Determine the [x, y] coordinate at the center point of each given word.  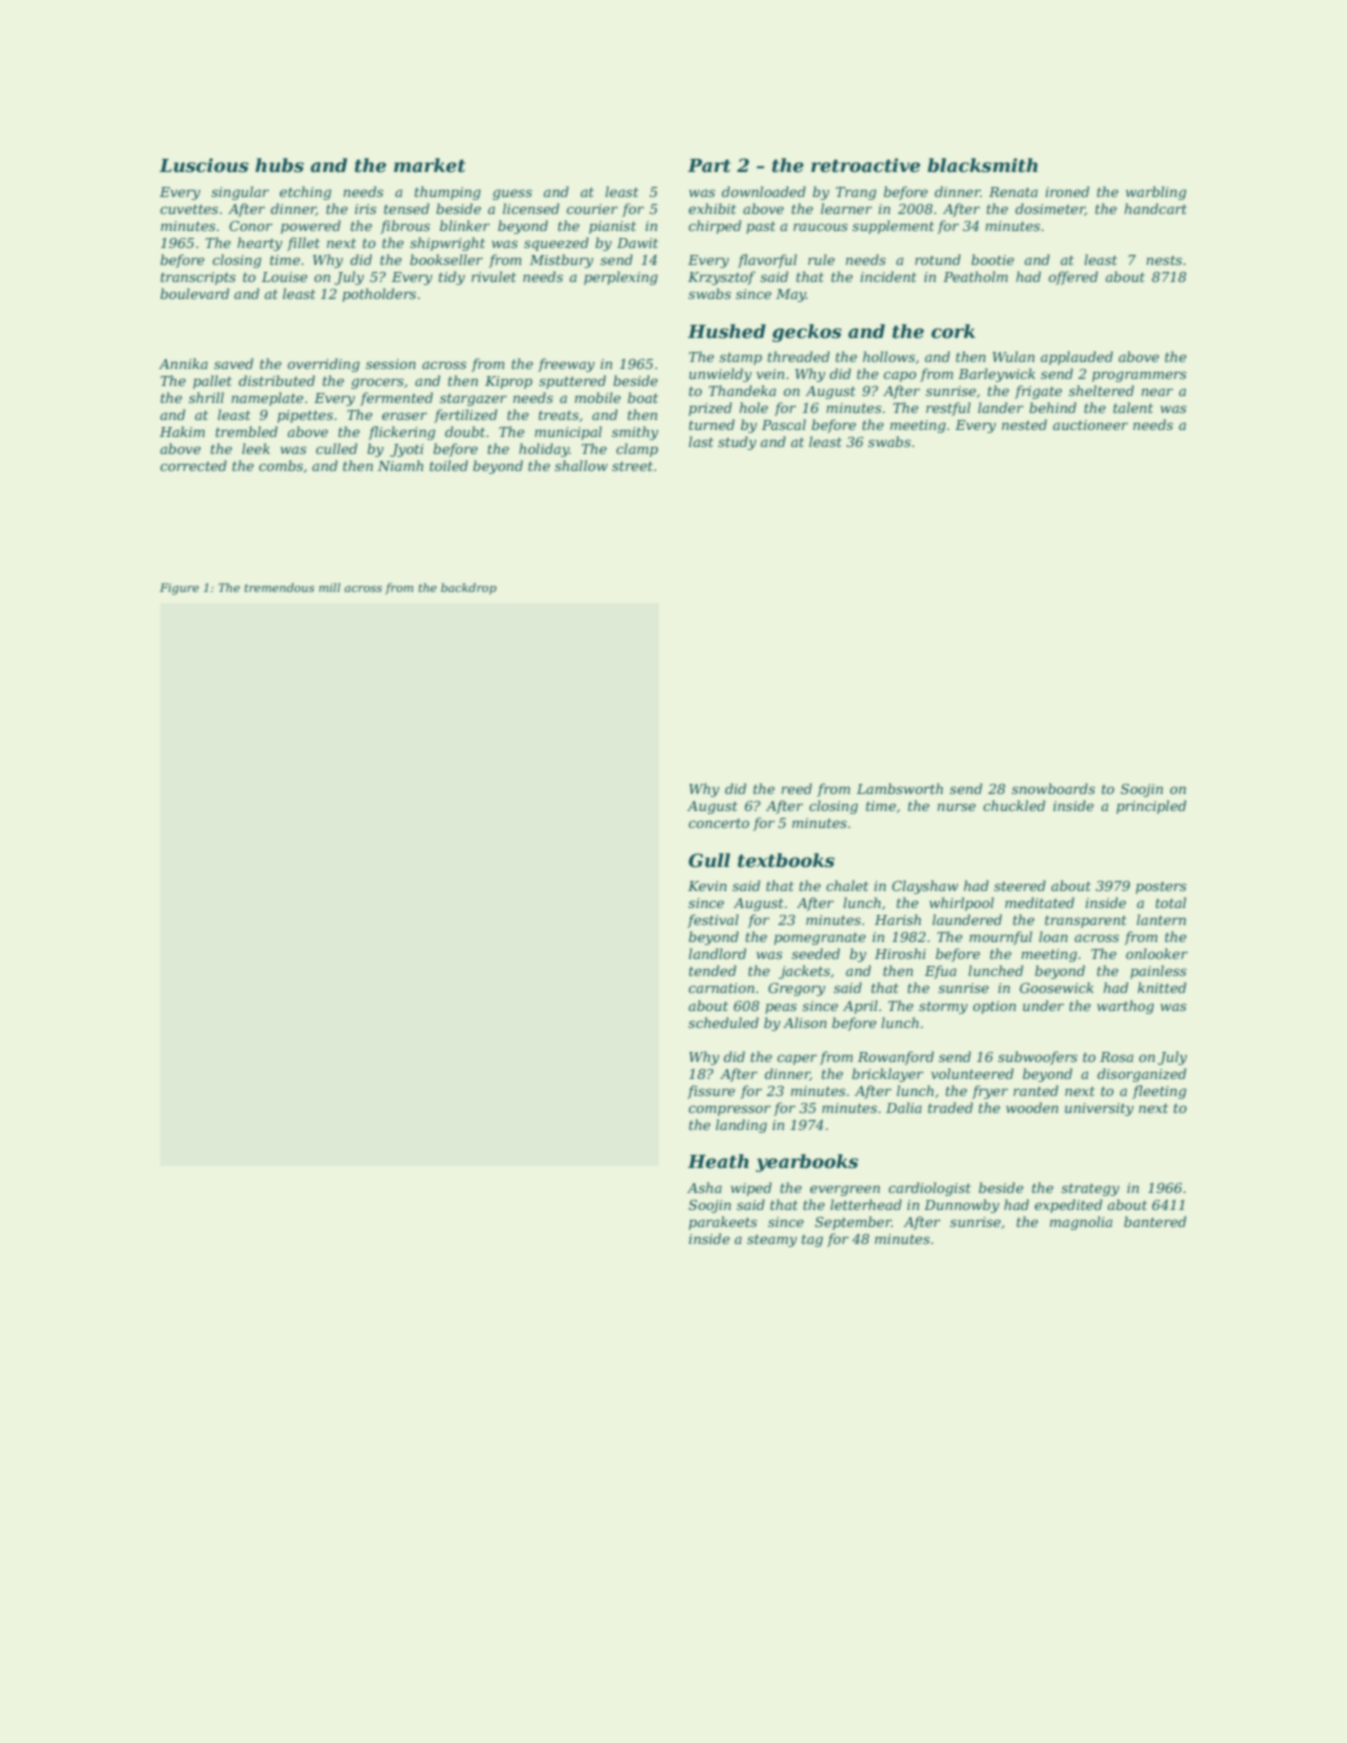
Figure [179, 589]
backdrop [469, 589]
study [737, 443]
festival [713, 921]
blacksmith [983, 165]
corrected [193, 465]
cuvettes [189, 209]
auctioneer [1090, 425]
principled [1151, 807]
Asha [704, 1187]
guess [512, 194]
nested [1024, 424]
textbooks [786, 860]
